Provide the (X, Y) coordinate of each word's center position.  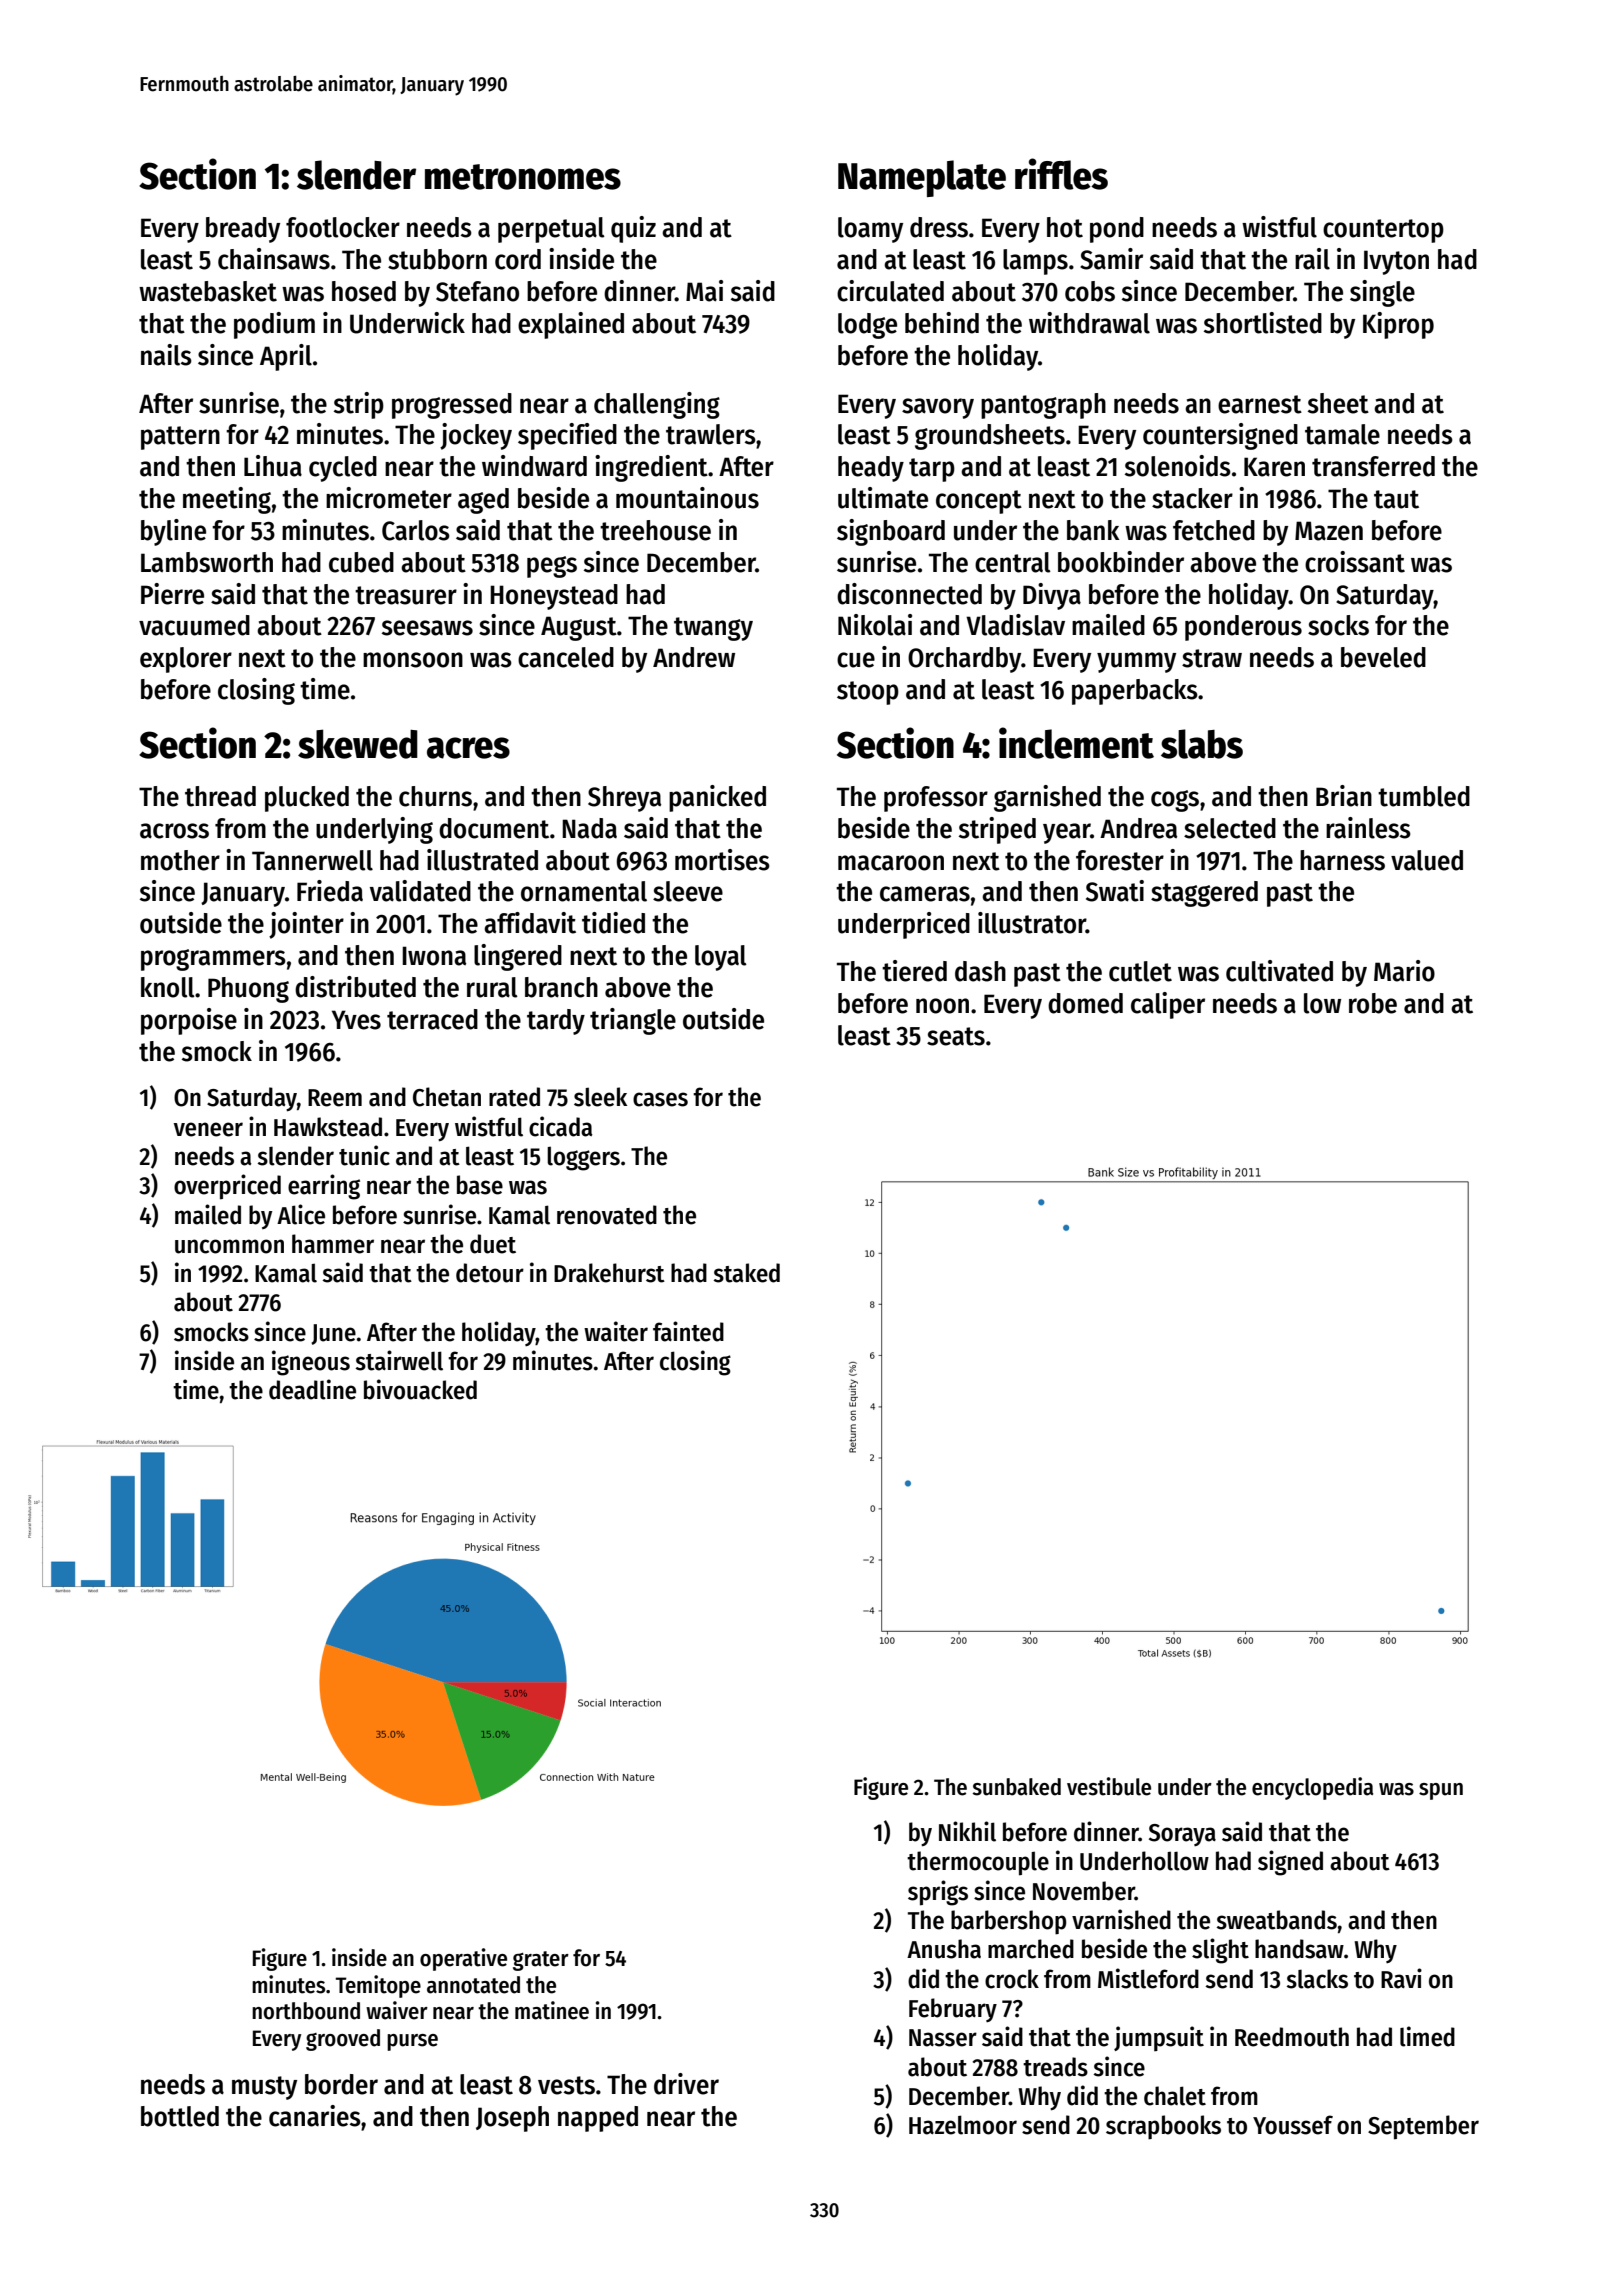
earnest (1260, 404)
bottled (180, 2116)
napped (598, 2119)
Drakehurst (609, 1273)
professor (936, 799)
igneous (311, 1363)
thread (220, 796)
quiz (633, 229)
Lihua (273, 466)
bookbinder (1121, 562)
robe (1373, 1003)
